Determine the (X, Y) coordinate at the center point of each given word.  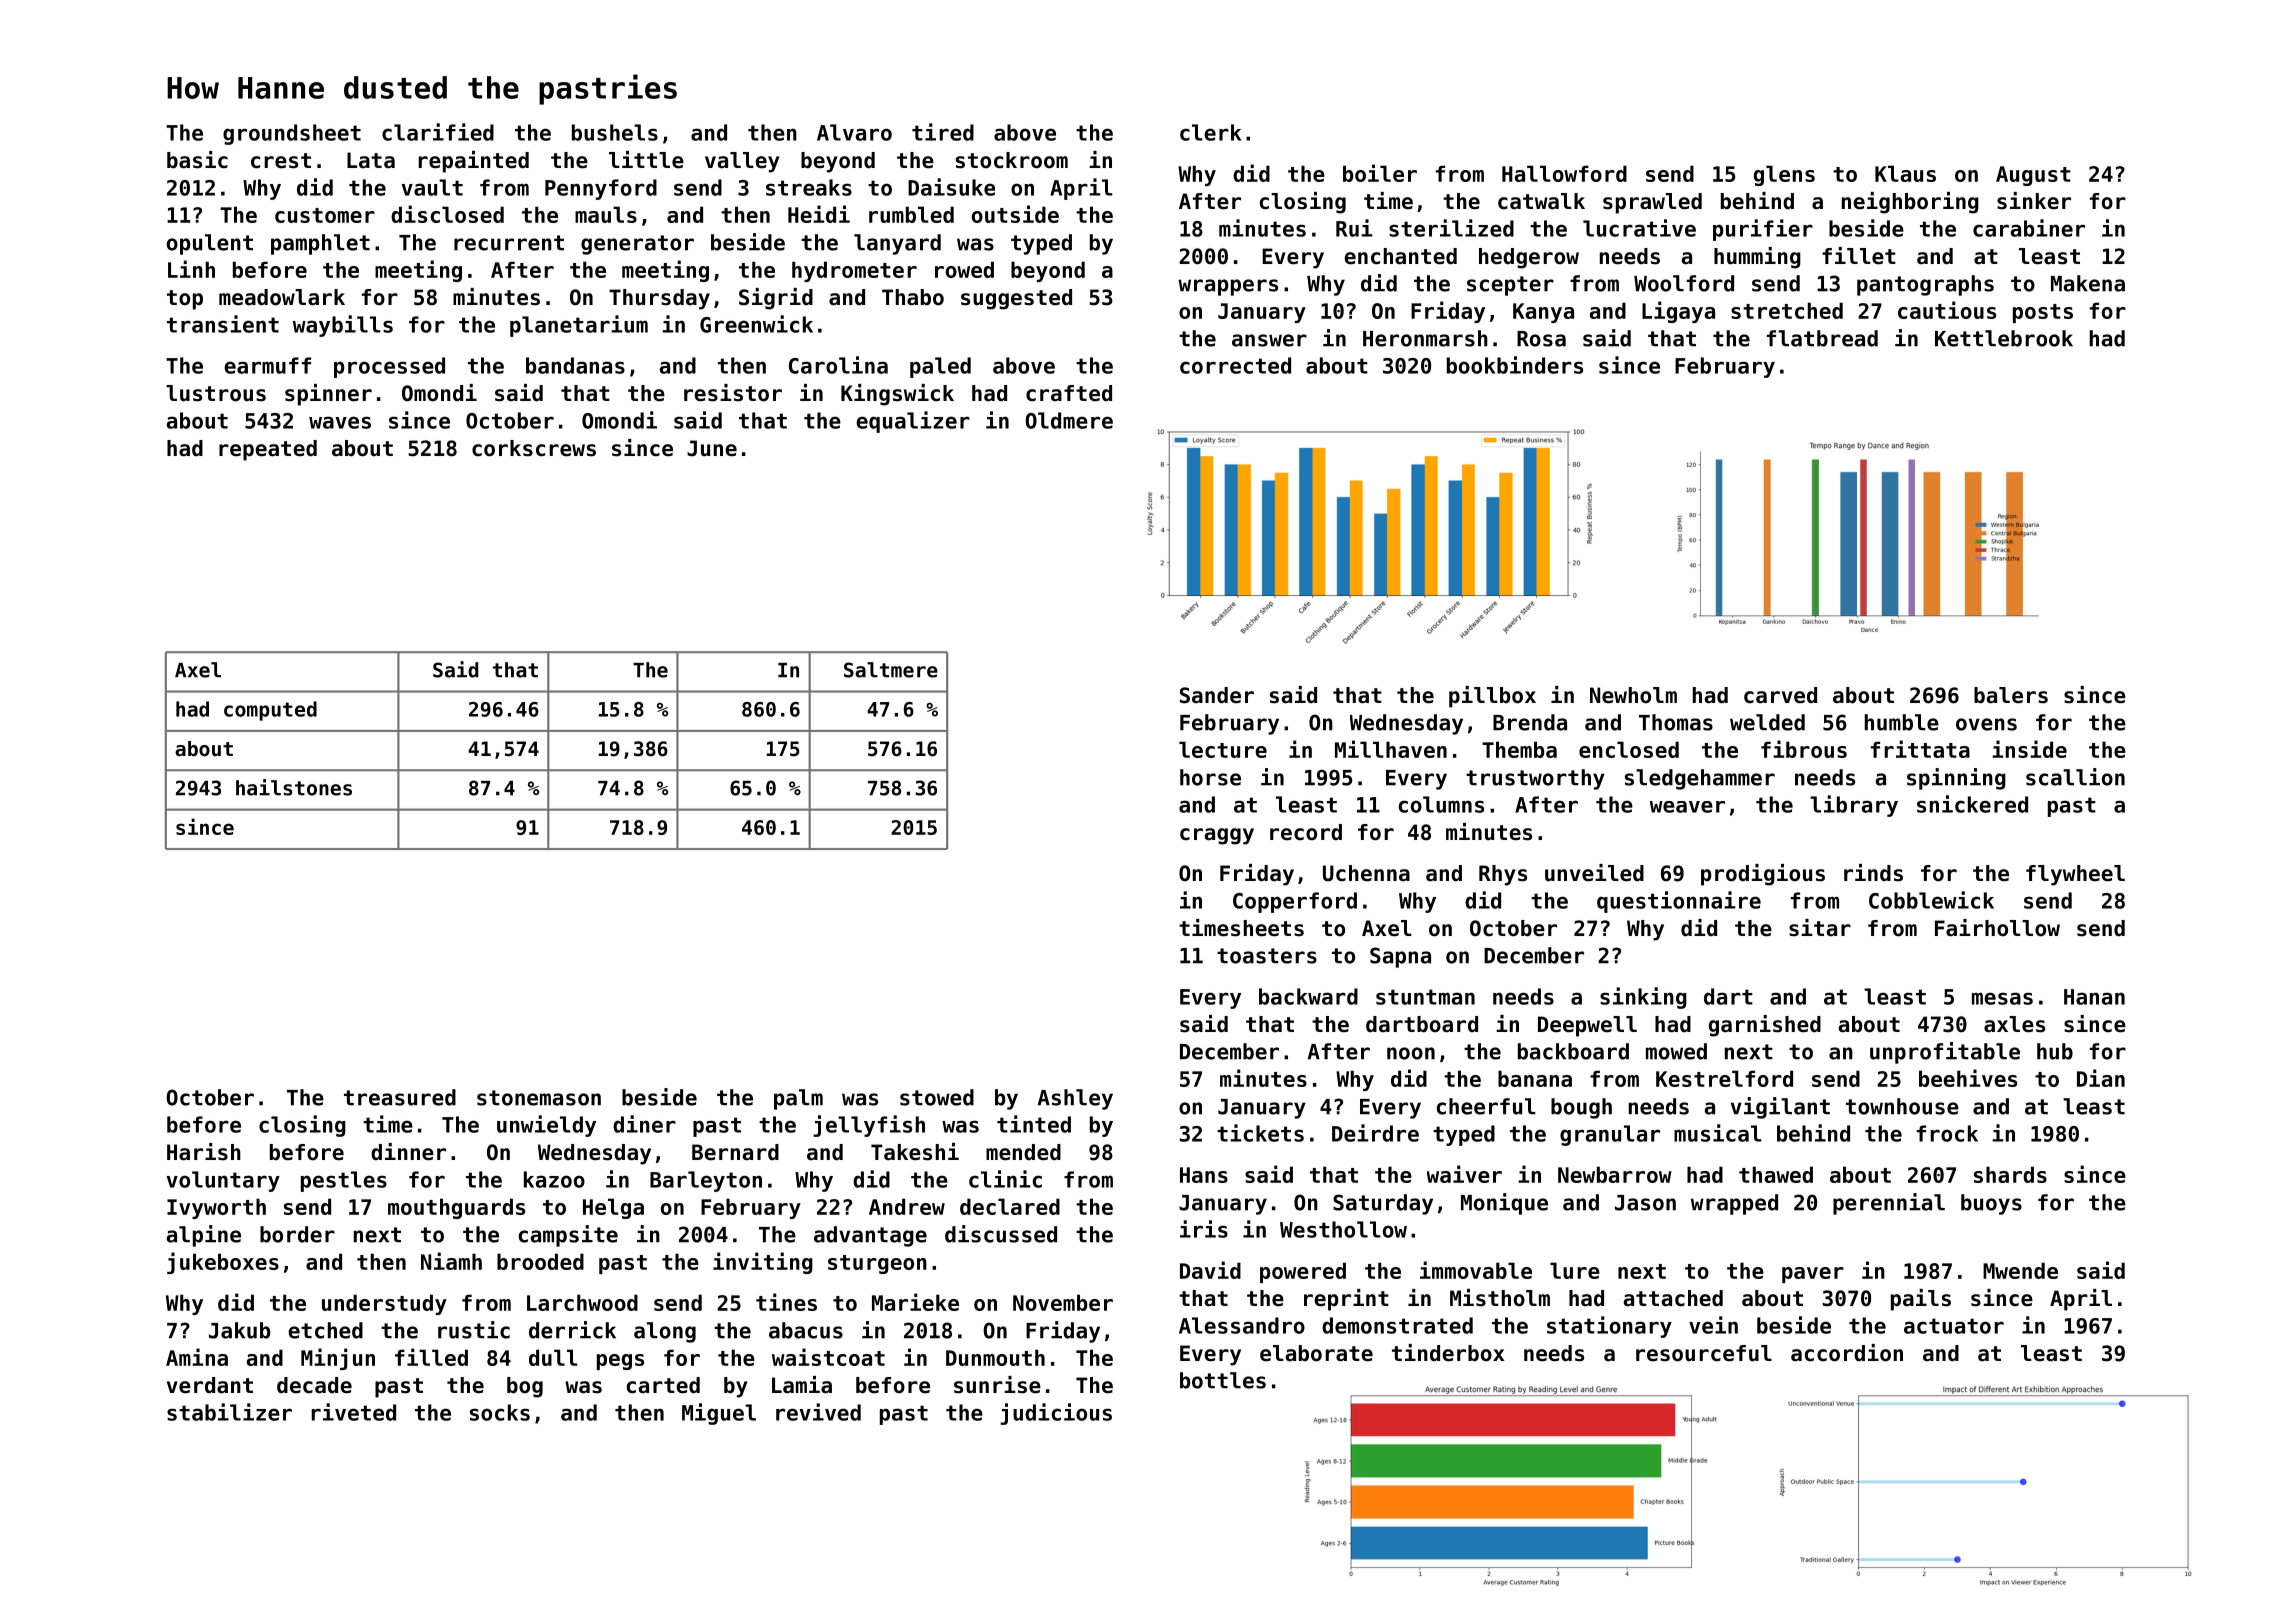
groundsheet (292, 134)
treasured (400, 1097)
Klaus (1905, 173)
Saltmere (891, 670)
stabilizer (229, 1412)
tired (943, 132)
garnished (1765, 1026)
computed (270, 711)
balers (2011, 695)
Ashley (1075, 1099)
